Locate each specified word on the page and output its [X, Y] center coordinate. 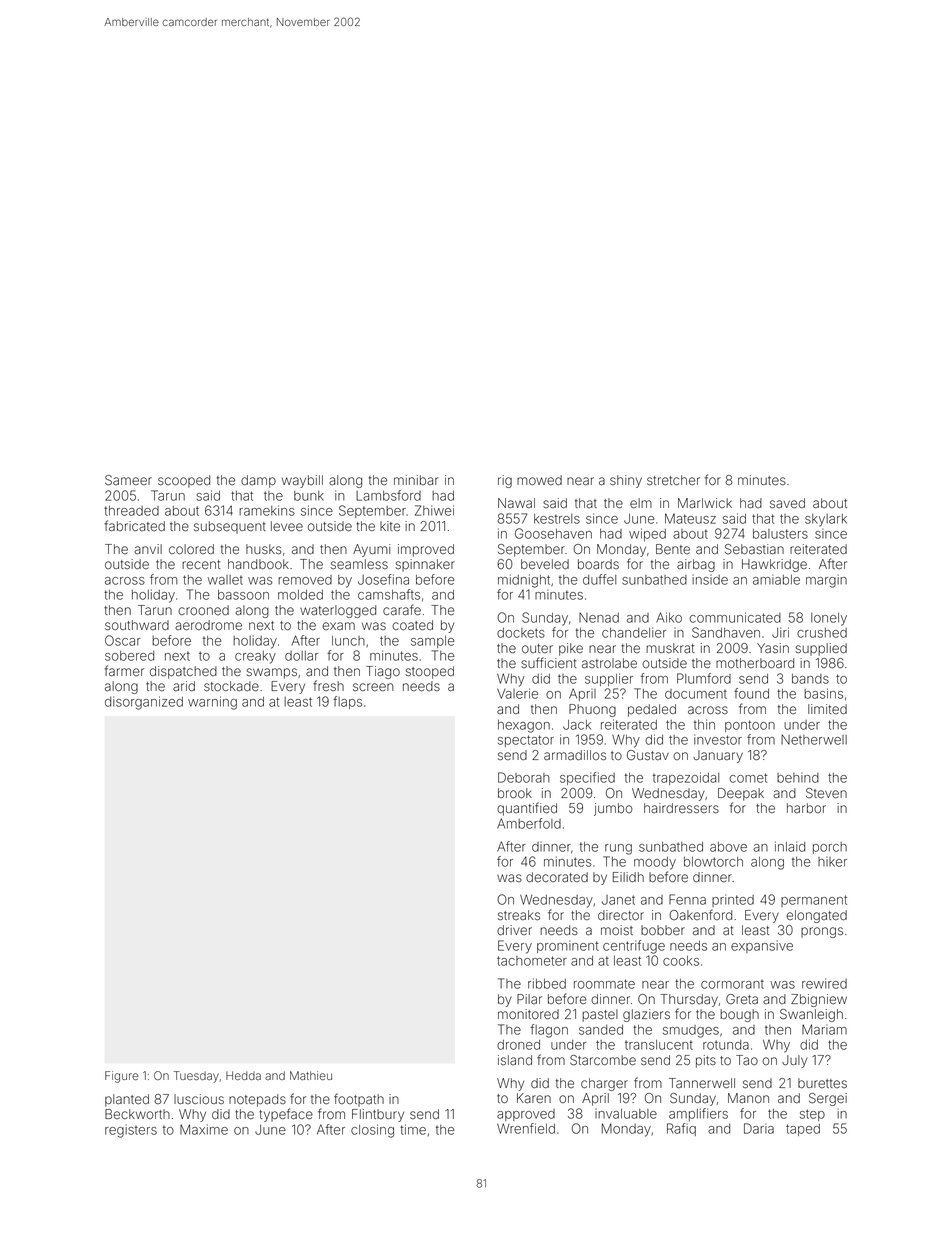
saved [787, 503]
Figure [121, 1077]
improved [426, 550]
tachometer [532, 961]
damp [258, 481]
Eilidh [628, 877]
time [413, 1129]
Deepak [741, 794]
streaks [519, 915]
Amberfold [529, 823]
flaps [347, 702]
